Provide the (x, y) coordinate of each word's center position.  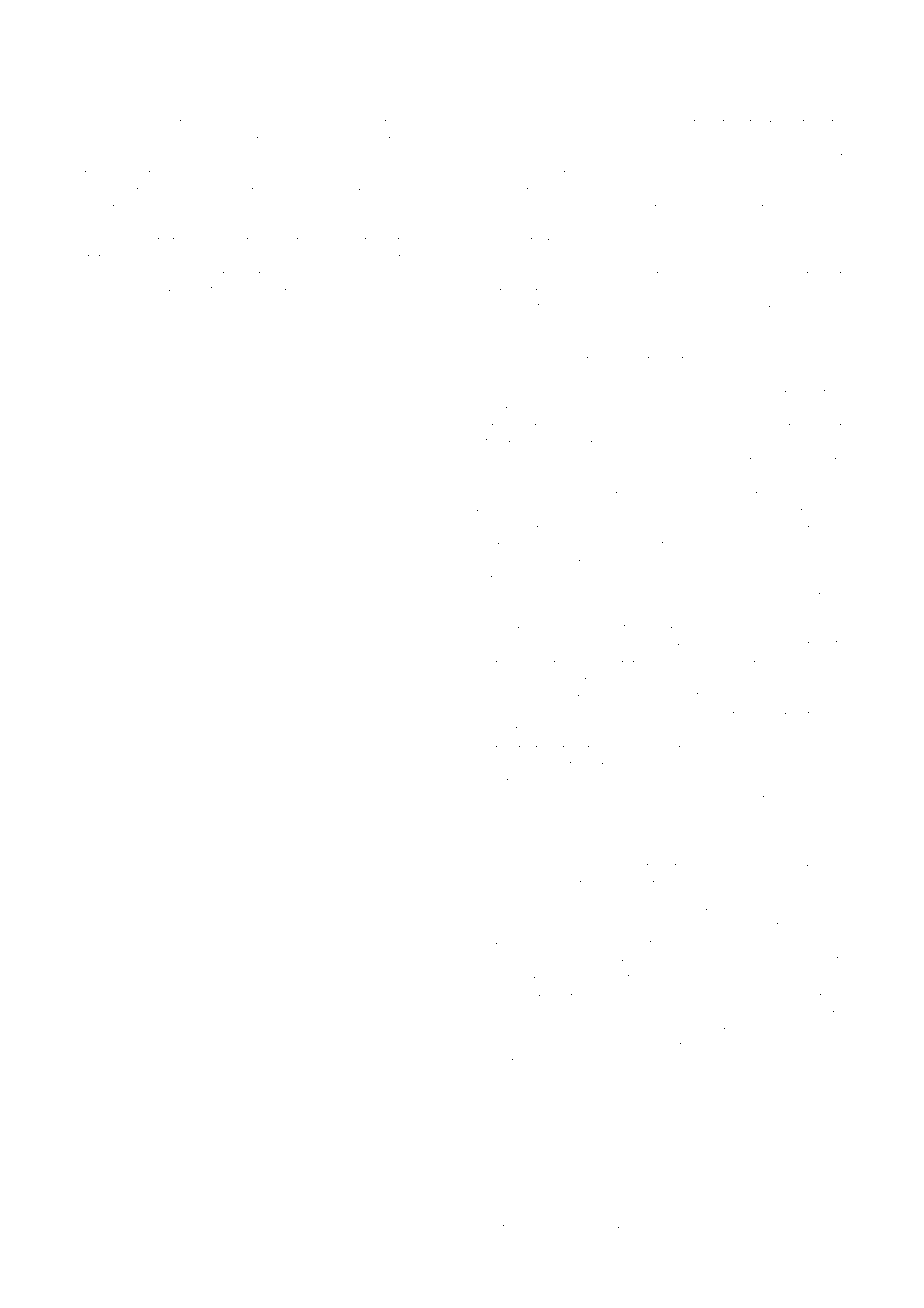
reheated (687, 303)
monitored (738, 923)
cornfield (775, 675)
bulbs (257, 322)
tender (284, 253)
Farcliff (529, 957)
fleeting (524, 253)
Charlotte (502, 540)
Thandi (496, 974)
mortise (498, 1009)
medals (497, 879)
